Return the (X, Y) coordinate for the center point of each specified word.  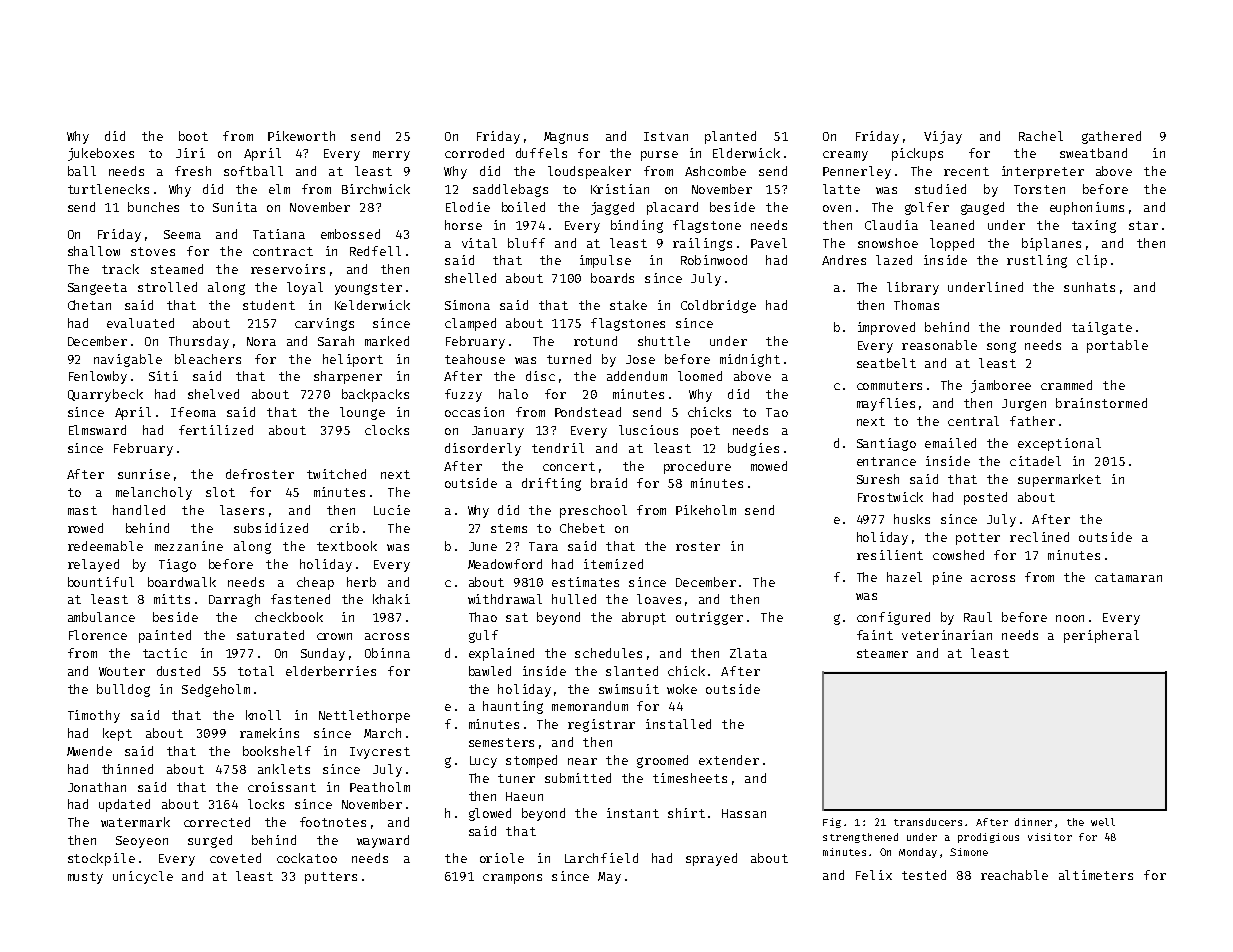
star (1143, 225)
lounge (362, 413)
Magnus (566, 138)
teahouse (475, 359)
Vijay (943, 137)
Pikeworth (301, 136)
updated (124, 805)
